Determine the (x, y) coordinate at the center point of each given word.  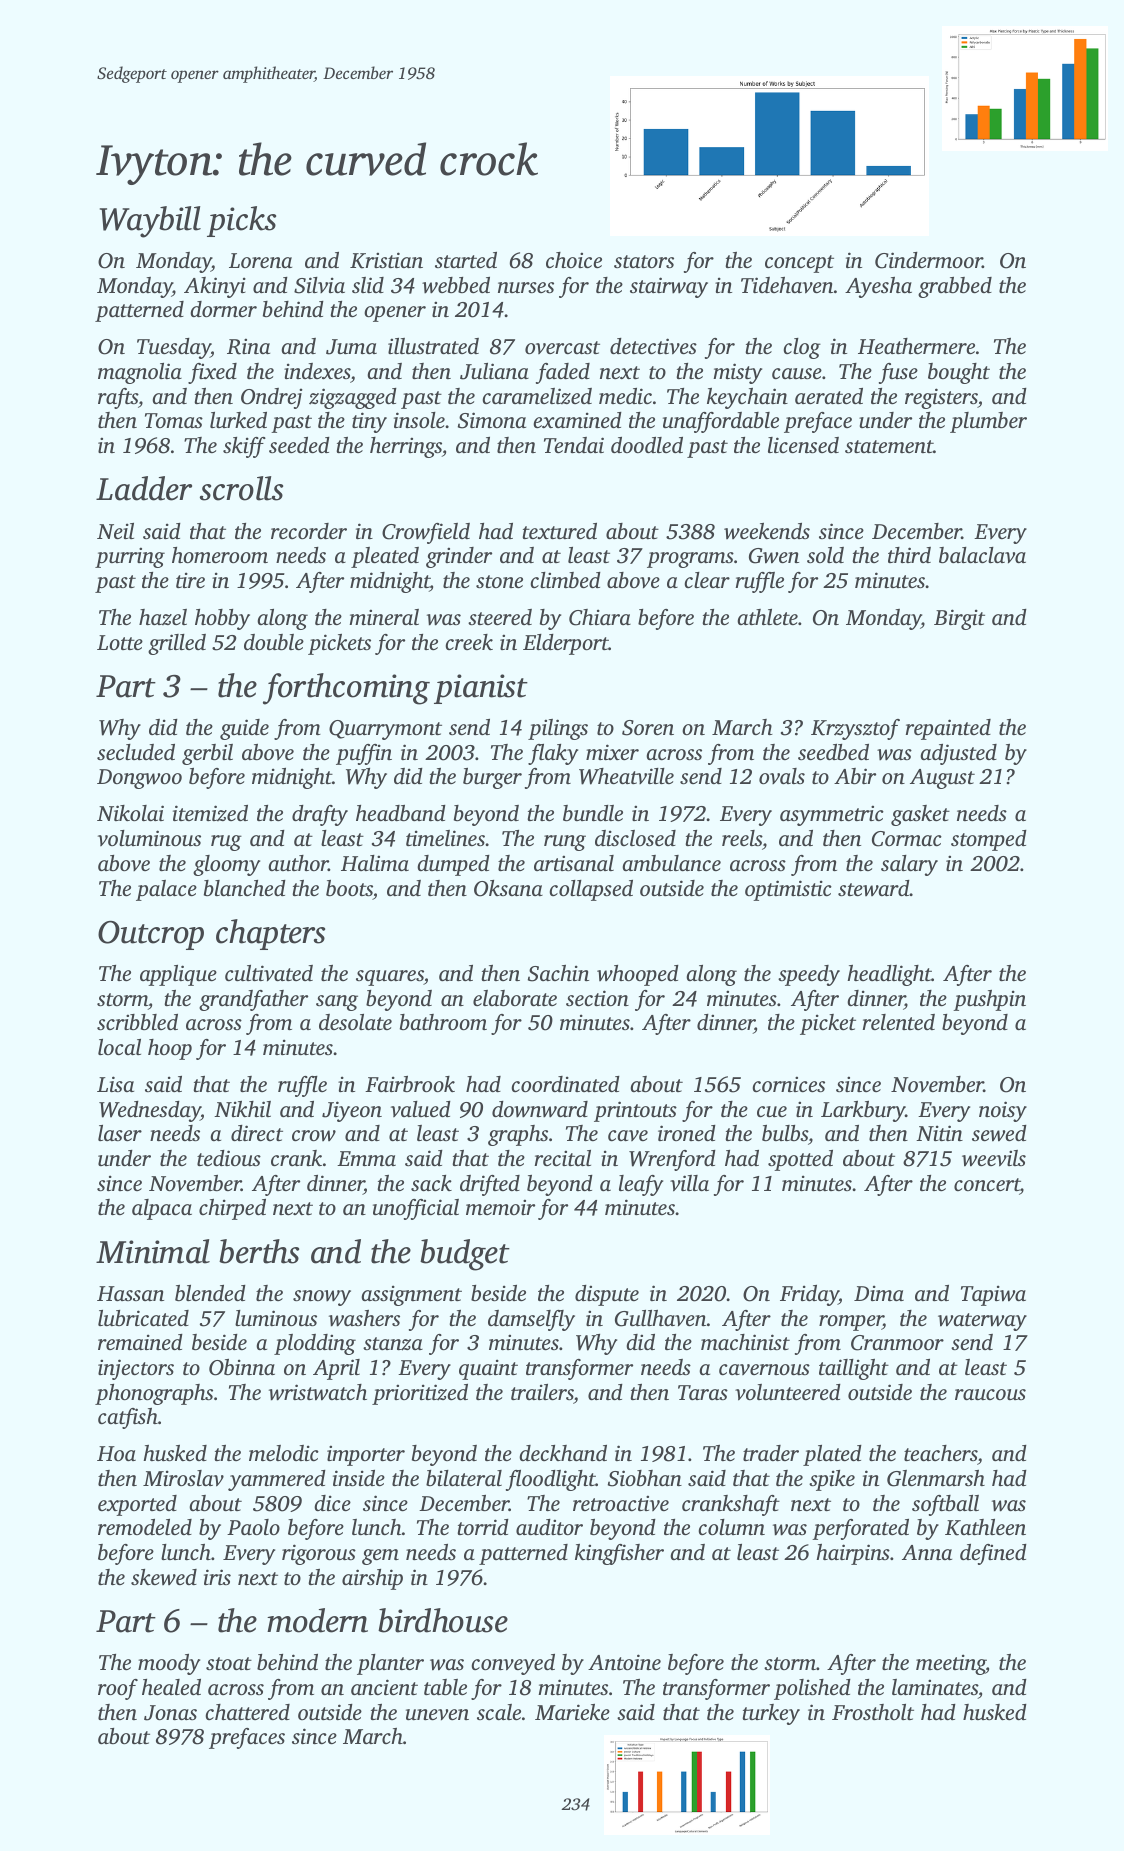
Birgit (959, 619)
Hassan (130, 1293)
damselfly (531, 1320)
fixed (212, 373)
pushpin (989, 1000)
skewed (164, 1577)
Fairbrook (410, 1084)
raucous (990, 1394)
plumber (988, 422)
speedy (809, 975)
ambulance (671, 863)
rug (226, 843)
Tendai (574, 445)
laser (120, 1133)
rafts (118, 398)
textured (559, 531)
